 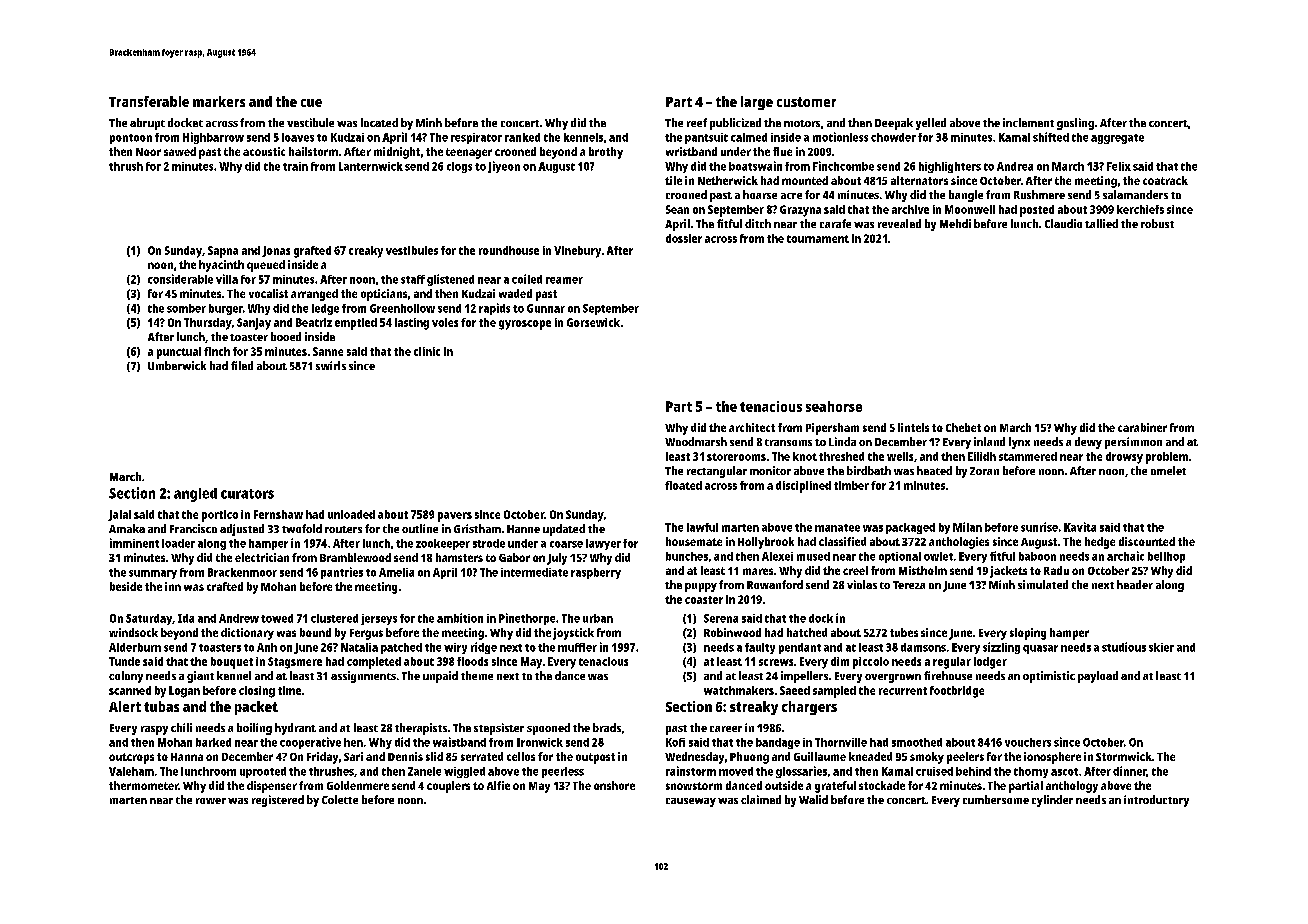 I want to click on seahorse, so click(x=834, y=406).
